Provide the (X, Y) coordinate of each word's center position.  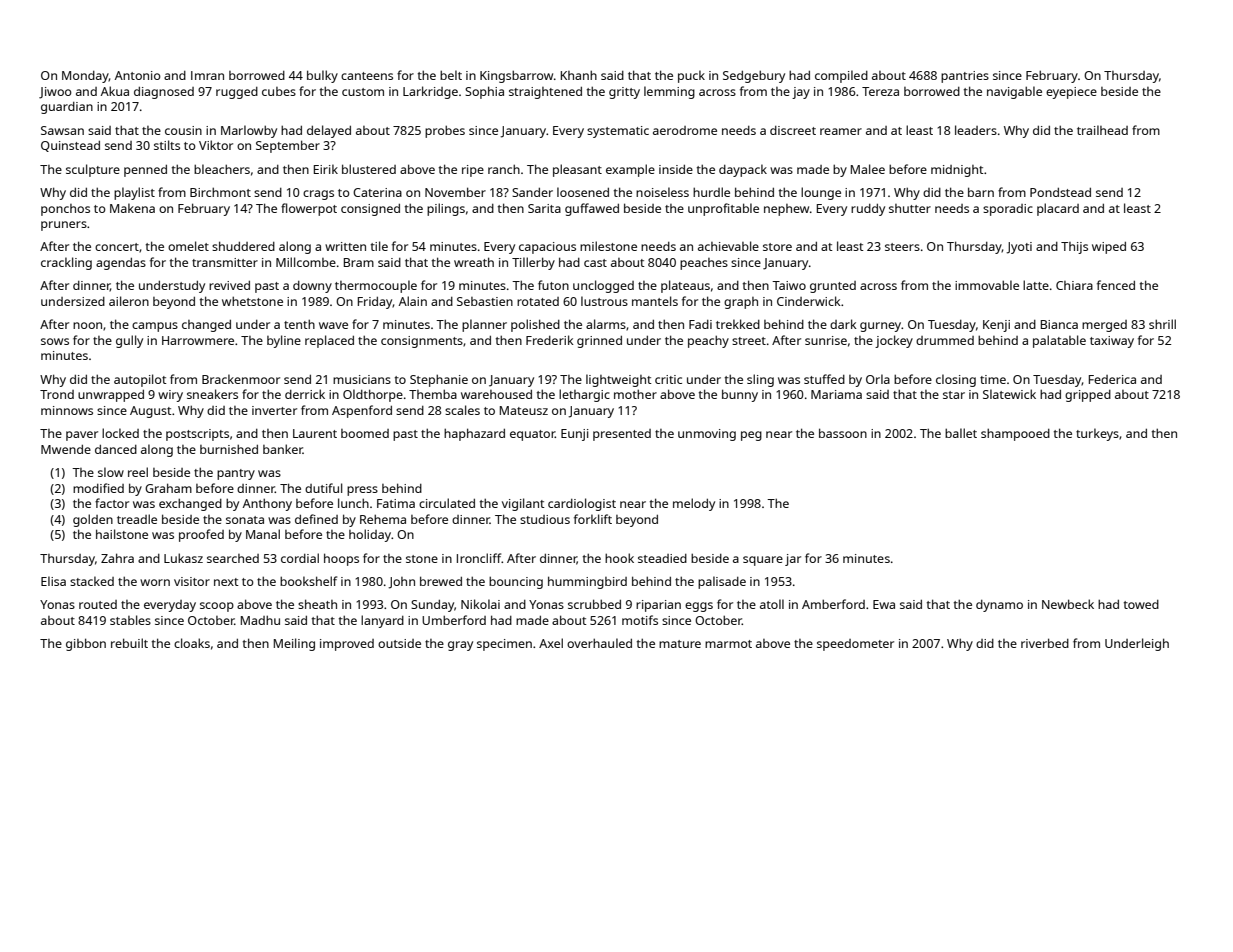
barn (981, 192)
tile (379, 246)
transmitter (225, 262)
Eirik (326, 169)
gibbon (86, 644)
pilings (446, 209)
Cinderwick (809, 301)
